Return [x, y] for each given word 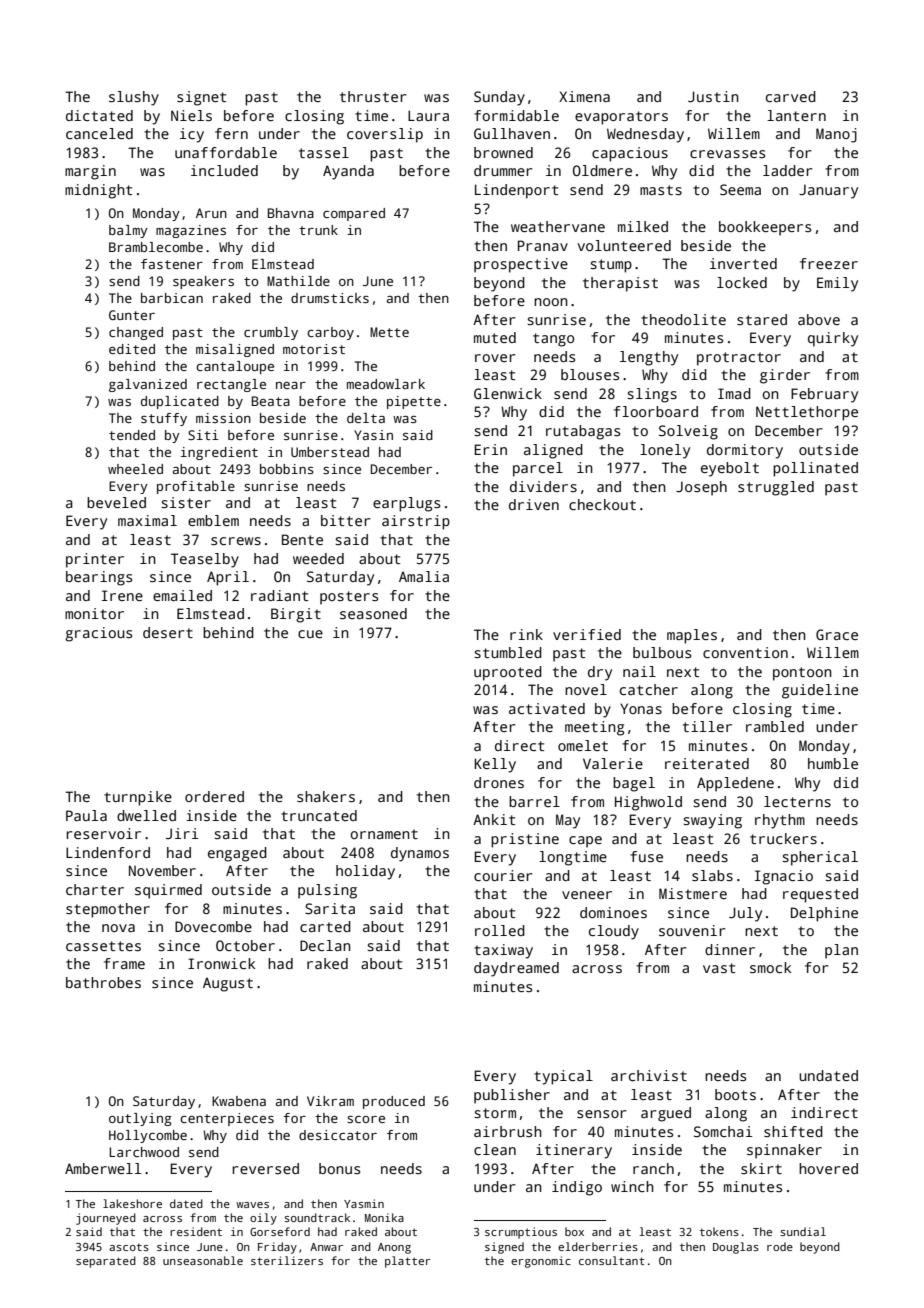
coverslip [385, 135]
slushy [134, 98]
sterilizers [287, 1260]
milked [643, 226]
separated [106, 1262]
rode [780, 1246]
